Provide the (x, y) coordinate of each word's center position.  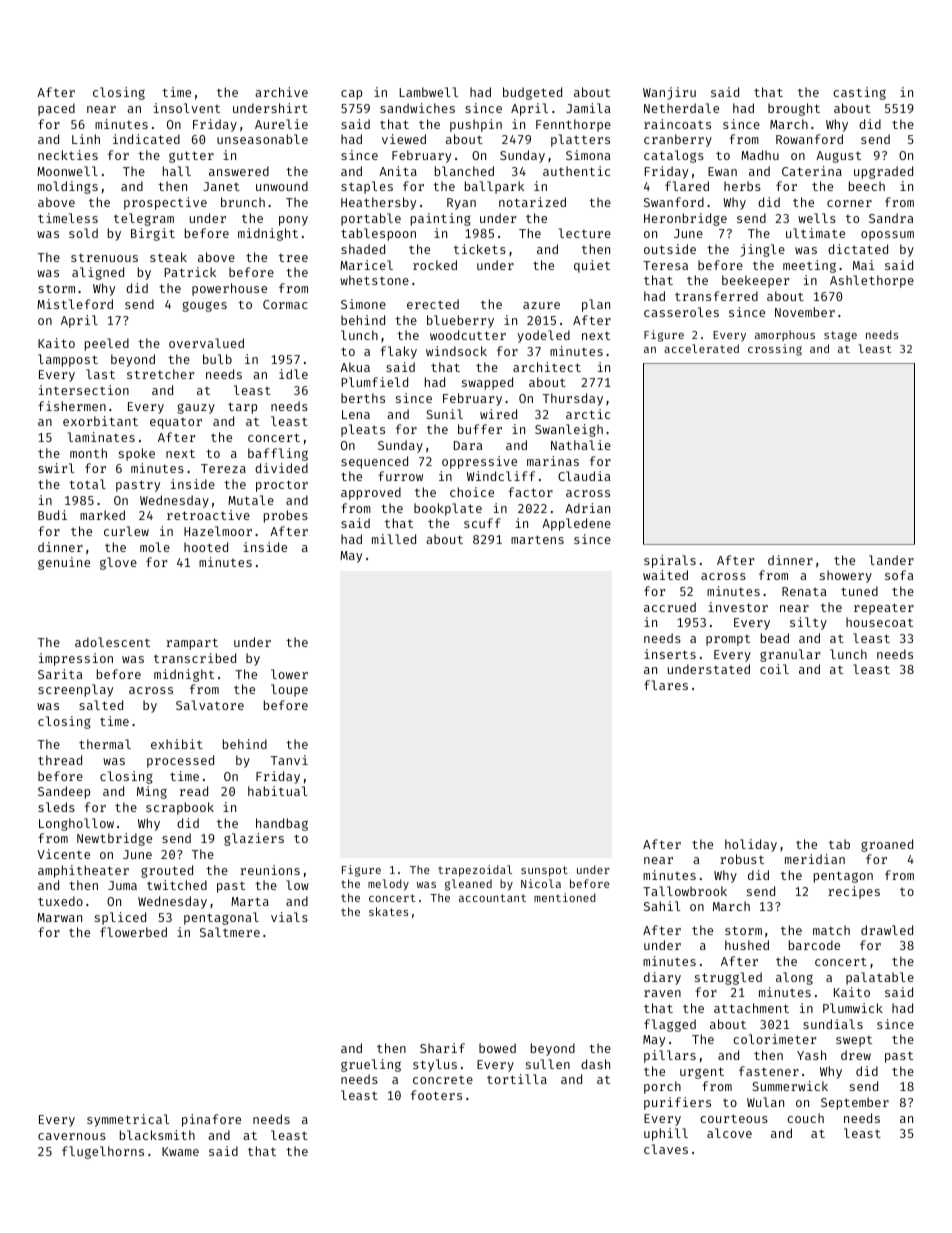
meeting (809, 266)
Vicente (64, 854)
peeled (107, 344)
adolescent (112, 642)
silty (808, 623)
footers (436, 1095)
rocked (435, 265)
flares (666, 685)
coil (774, 669)
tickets (480, 249)
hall (177, 171)
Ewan (722, 171)
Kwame (180, 1151)
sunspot (544, 871)
